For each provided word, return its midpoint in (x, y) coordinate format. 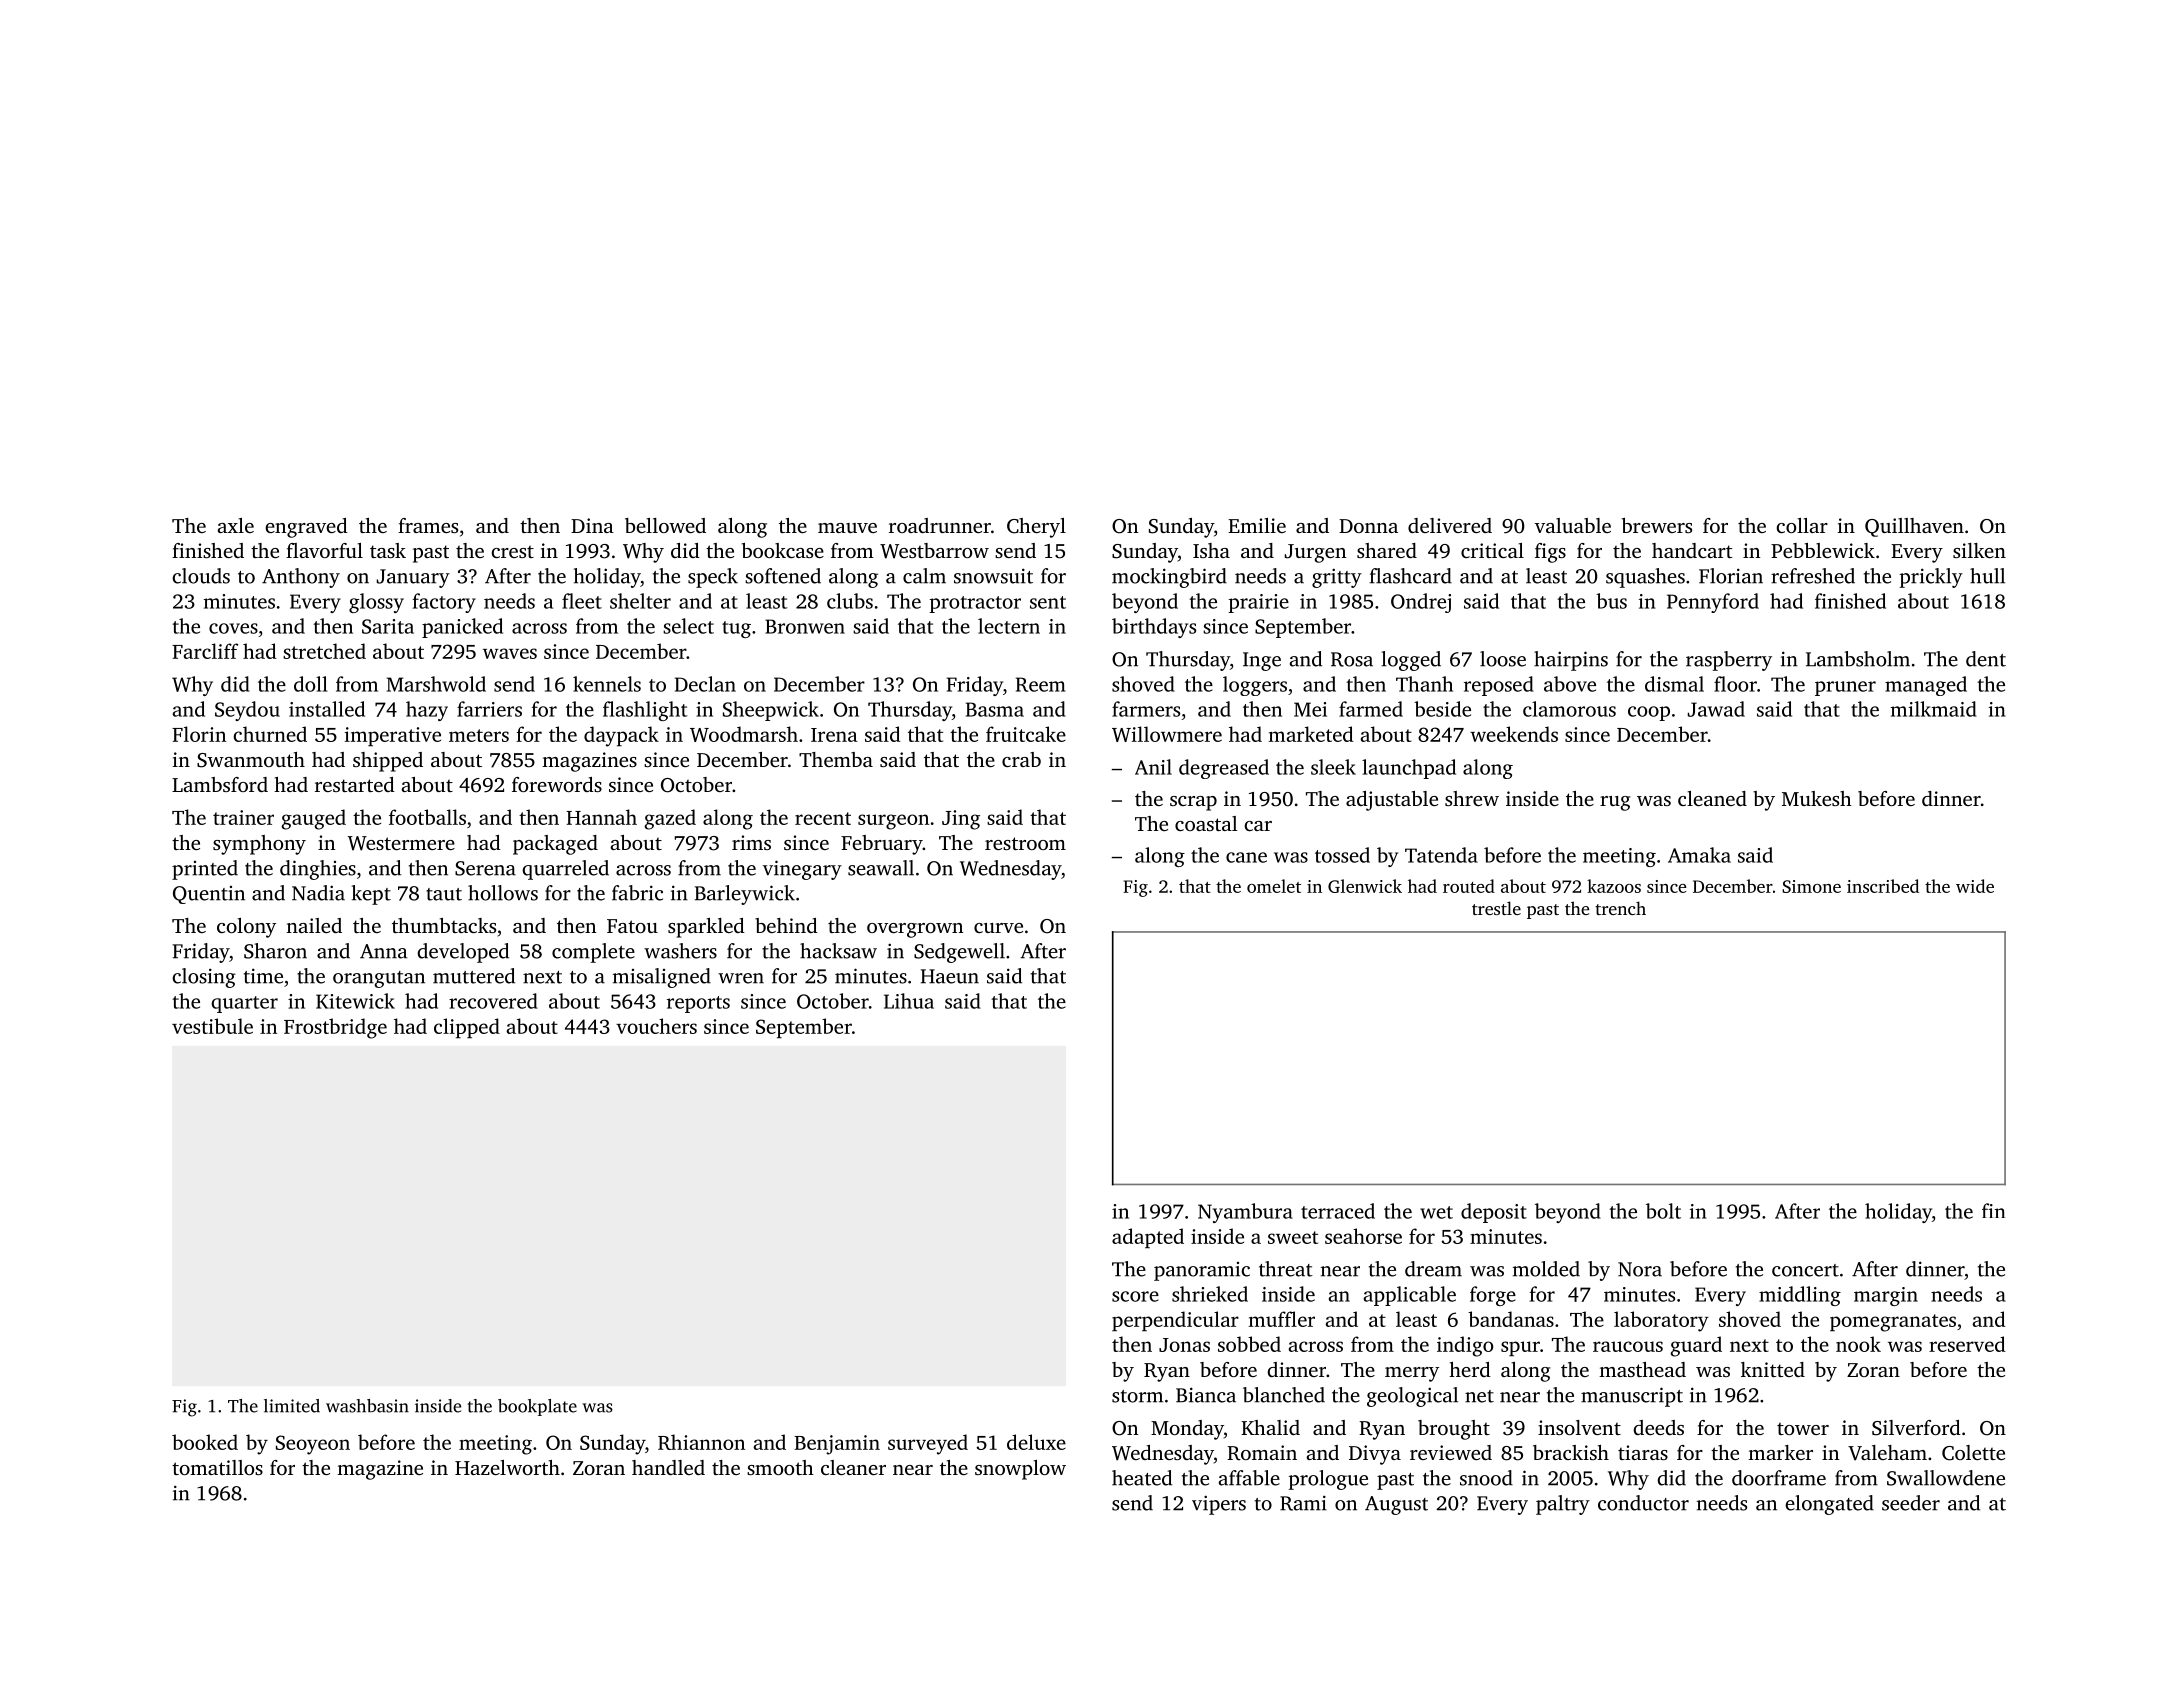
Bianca (1206, 1395)
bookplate (537, 1407)
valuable (1573, 525)
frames (428, 525)
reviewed (1451, 1452)
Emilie (1257, 525)
